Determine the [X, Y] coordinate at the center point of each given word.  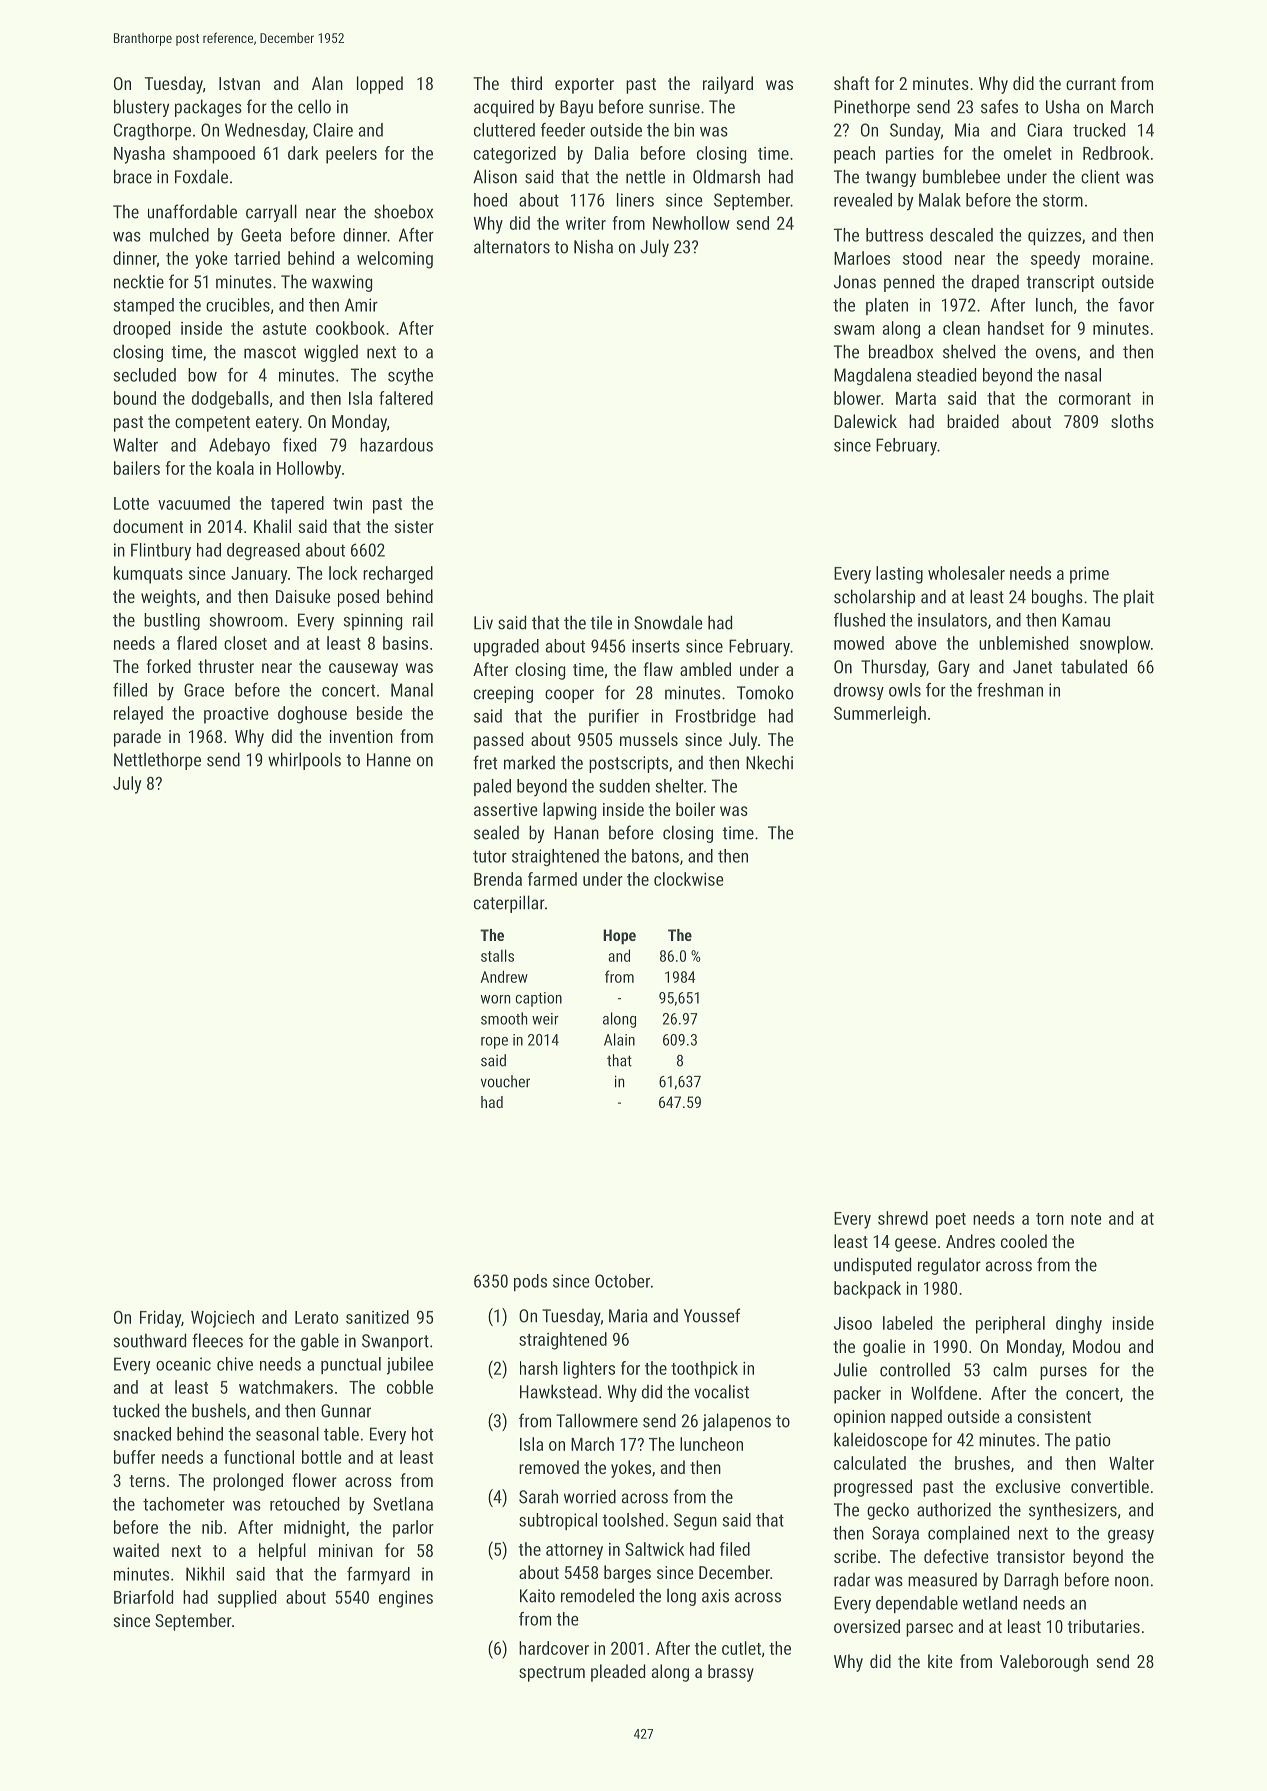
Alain [619, 1039]
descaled [961, 235]
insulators [952, 620]
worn [495, 999]
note [1086, 1219]
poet [951, 1221]
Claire [333, 130]
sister [414, 526]
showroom [246, 620]
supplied [247, 1599]
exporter [584, 86]
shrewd [903, 1218]
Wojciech [222, 1319]
